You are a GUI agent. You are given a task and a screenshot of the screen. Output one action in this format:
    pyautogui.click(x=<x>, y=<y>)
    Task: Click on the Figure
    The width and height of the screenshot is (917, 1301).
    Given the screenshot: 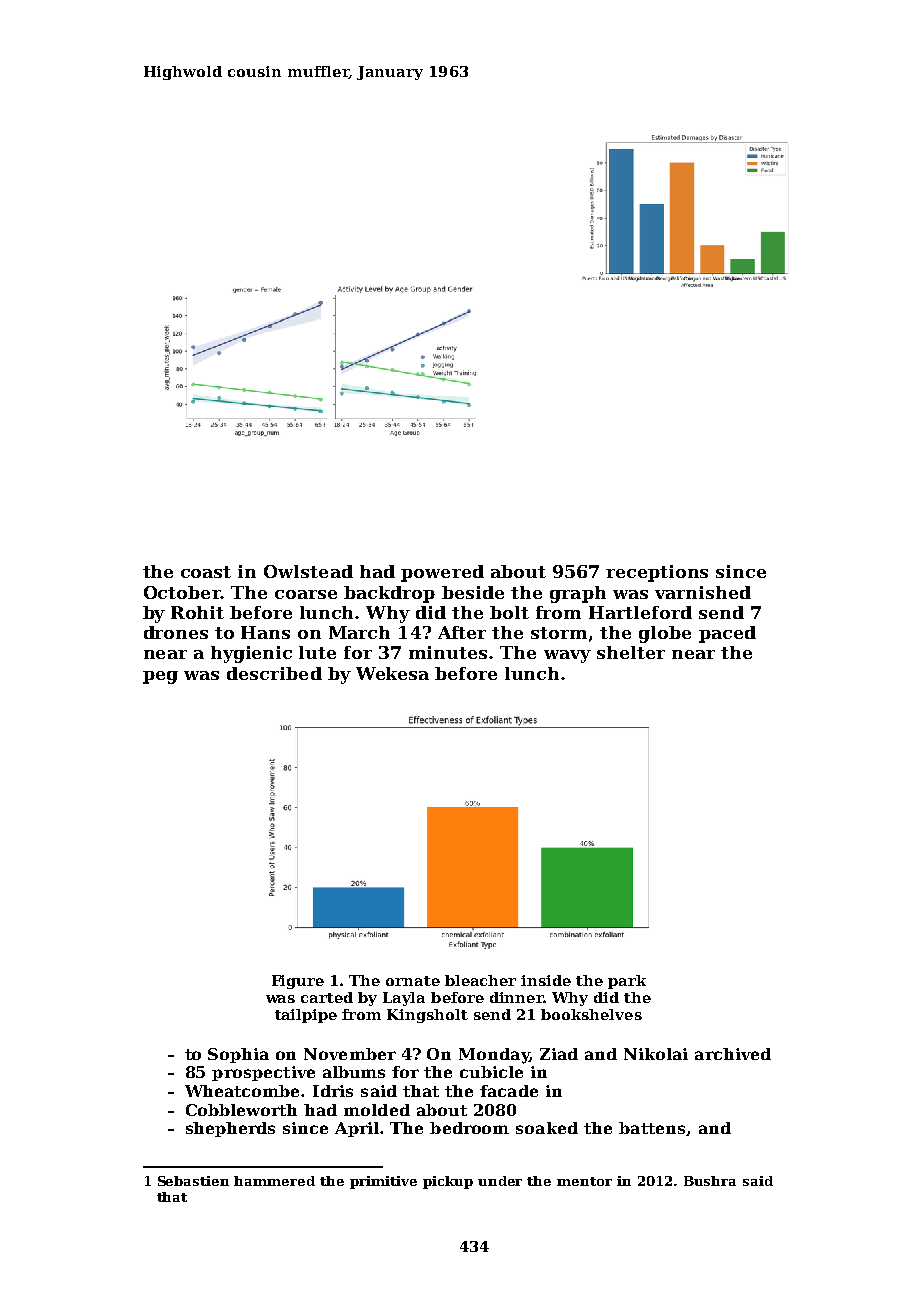 What is the action you would take?
    pyautogui.click(x=298, y=982)
